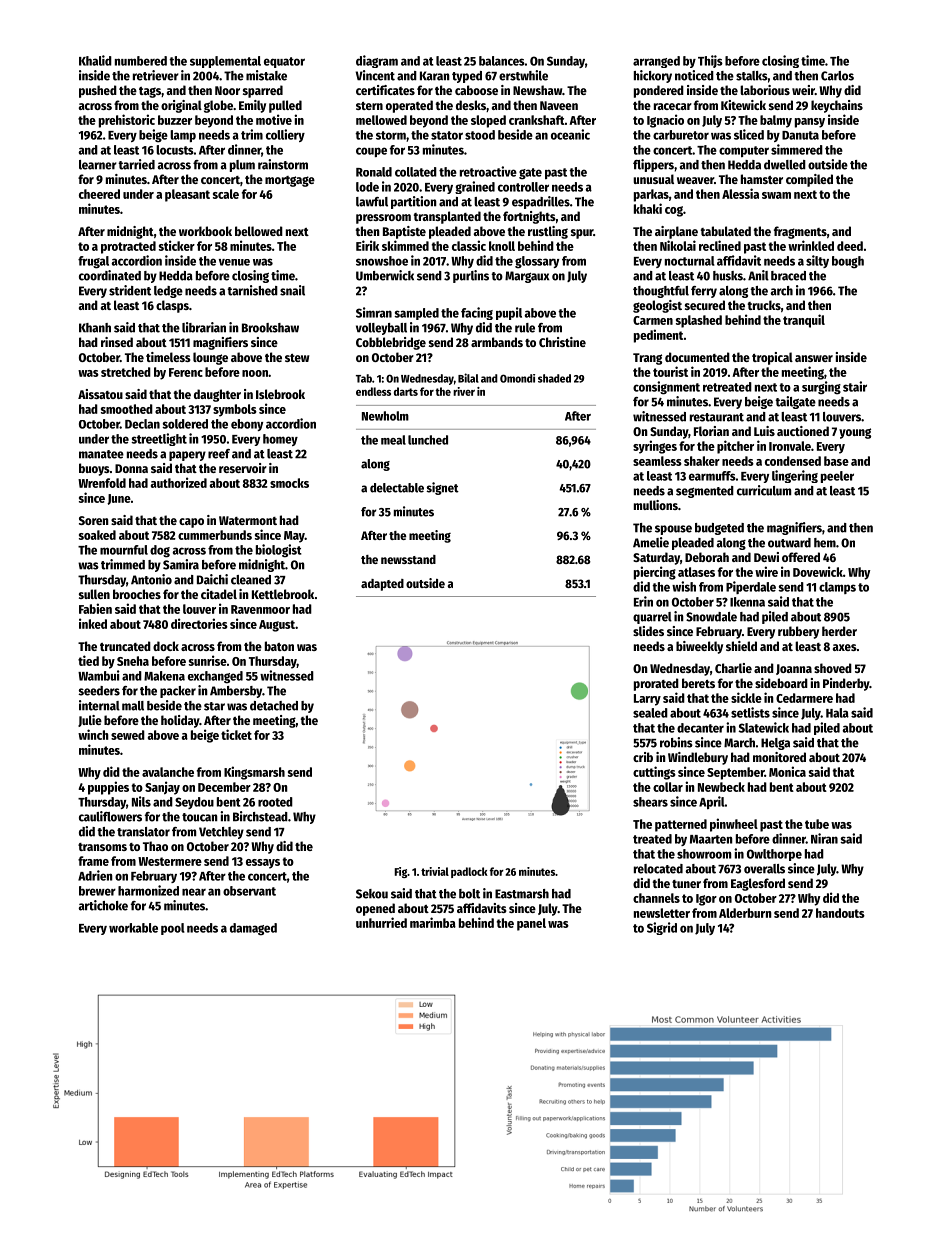  I want to click on Charlie, so click(733, 668).
